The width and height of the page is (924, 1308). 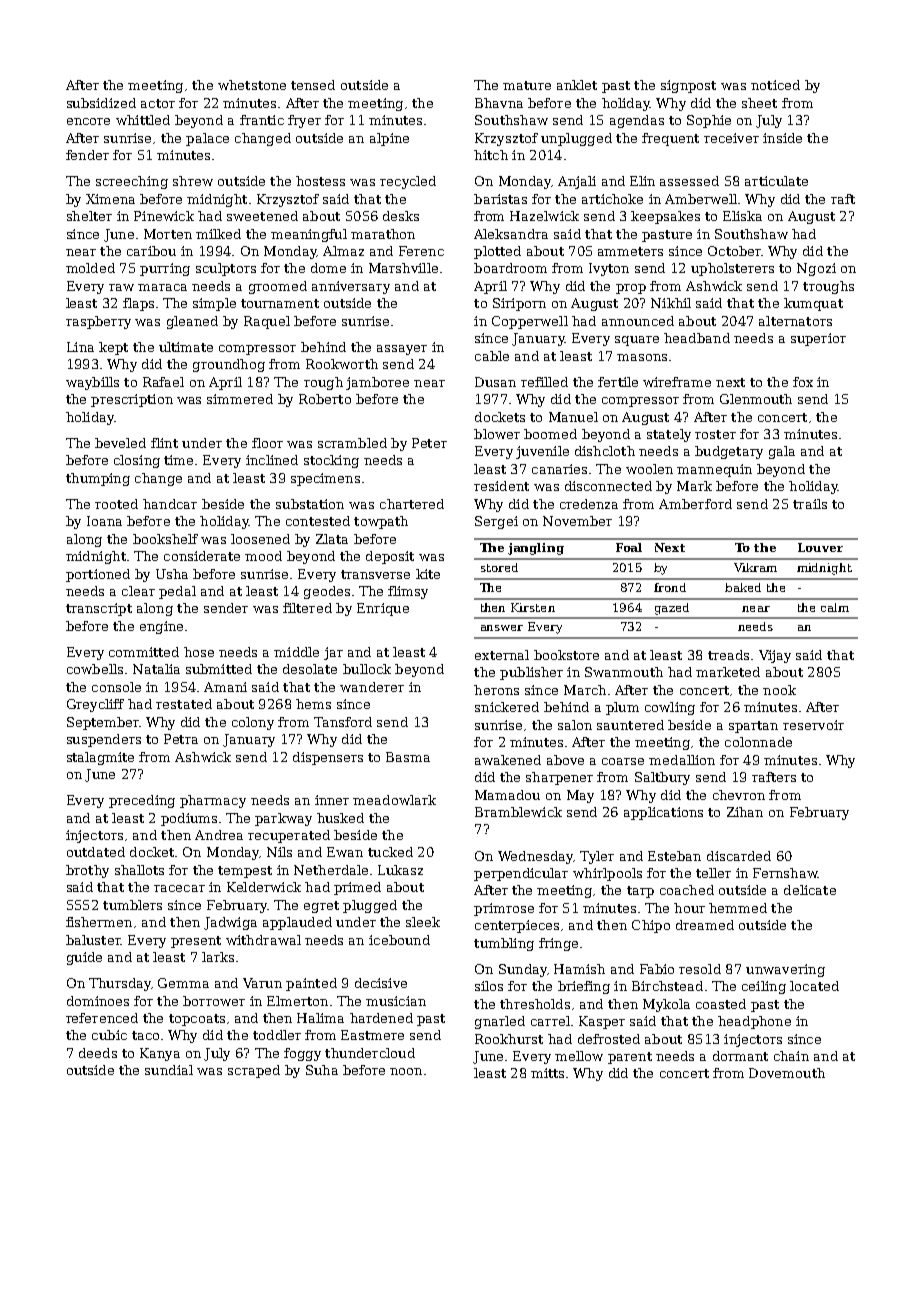 What do you see at coordinates (320, 181) in the page?
I see `hostess` at bounding box center [320, 181].
